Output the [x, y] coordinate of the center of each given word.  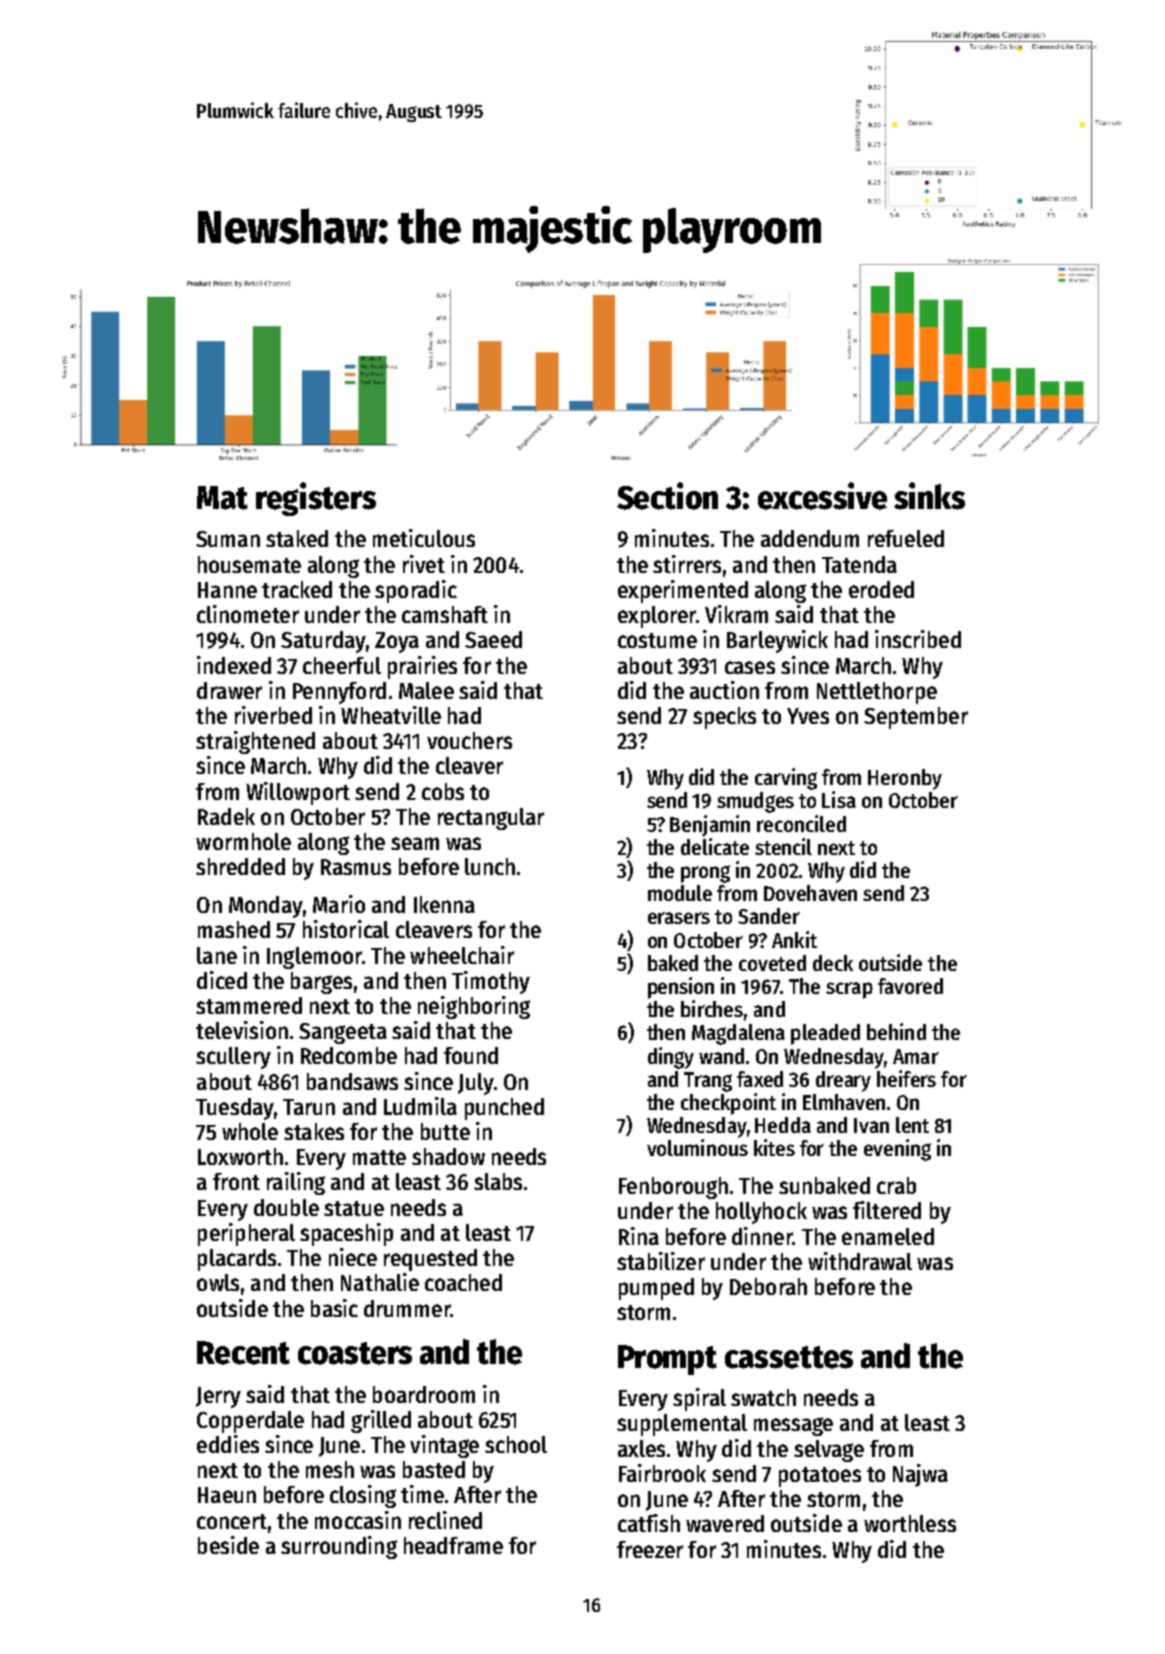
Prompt [667, 1360]
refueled [906, 538]
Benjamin [710, 826]
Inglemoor [314, 958]
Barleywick [777, 641]
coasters [355, 1353]
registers [316, 499]
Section [667, 496]
